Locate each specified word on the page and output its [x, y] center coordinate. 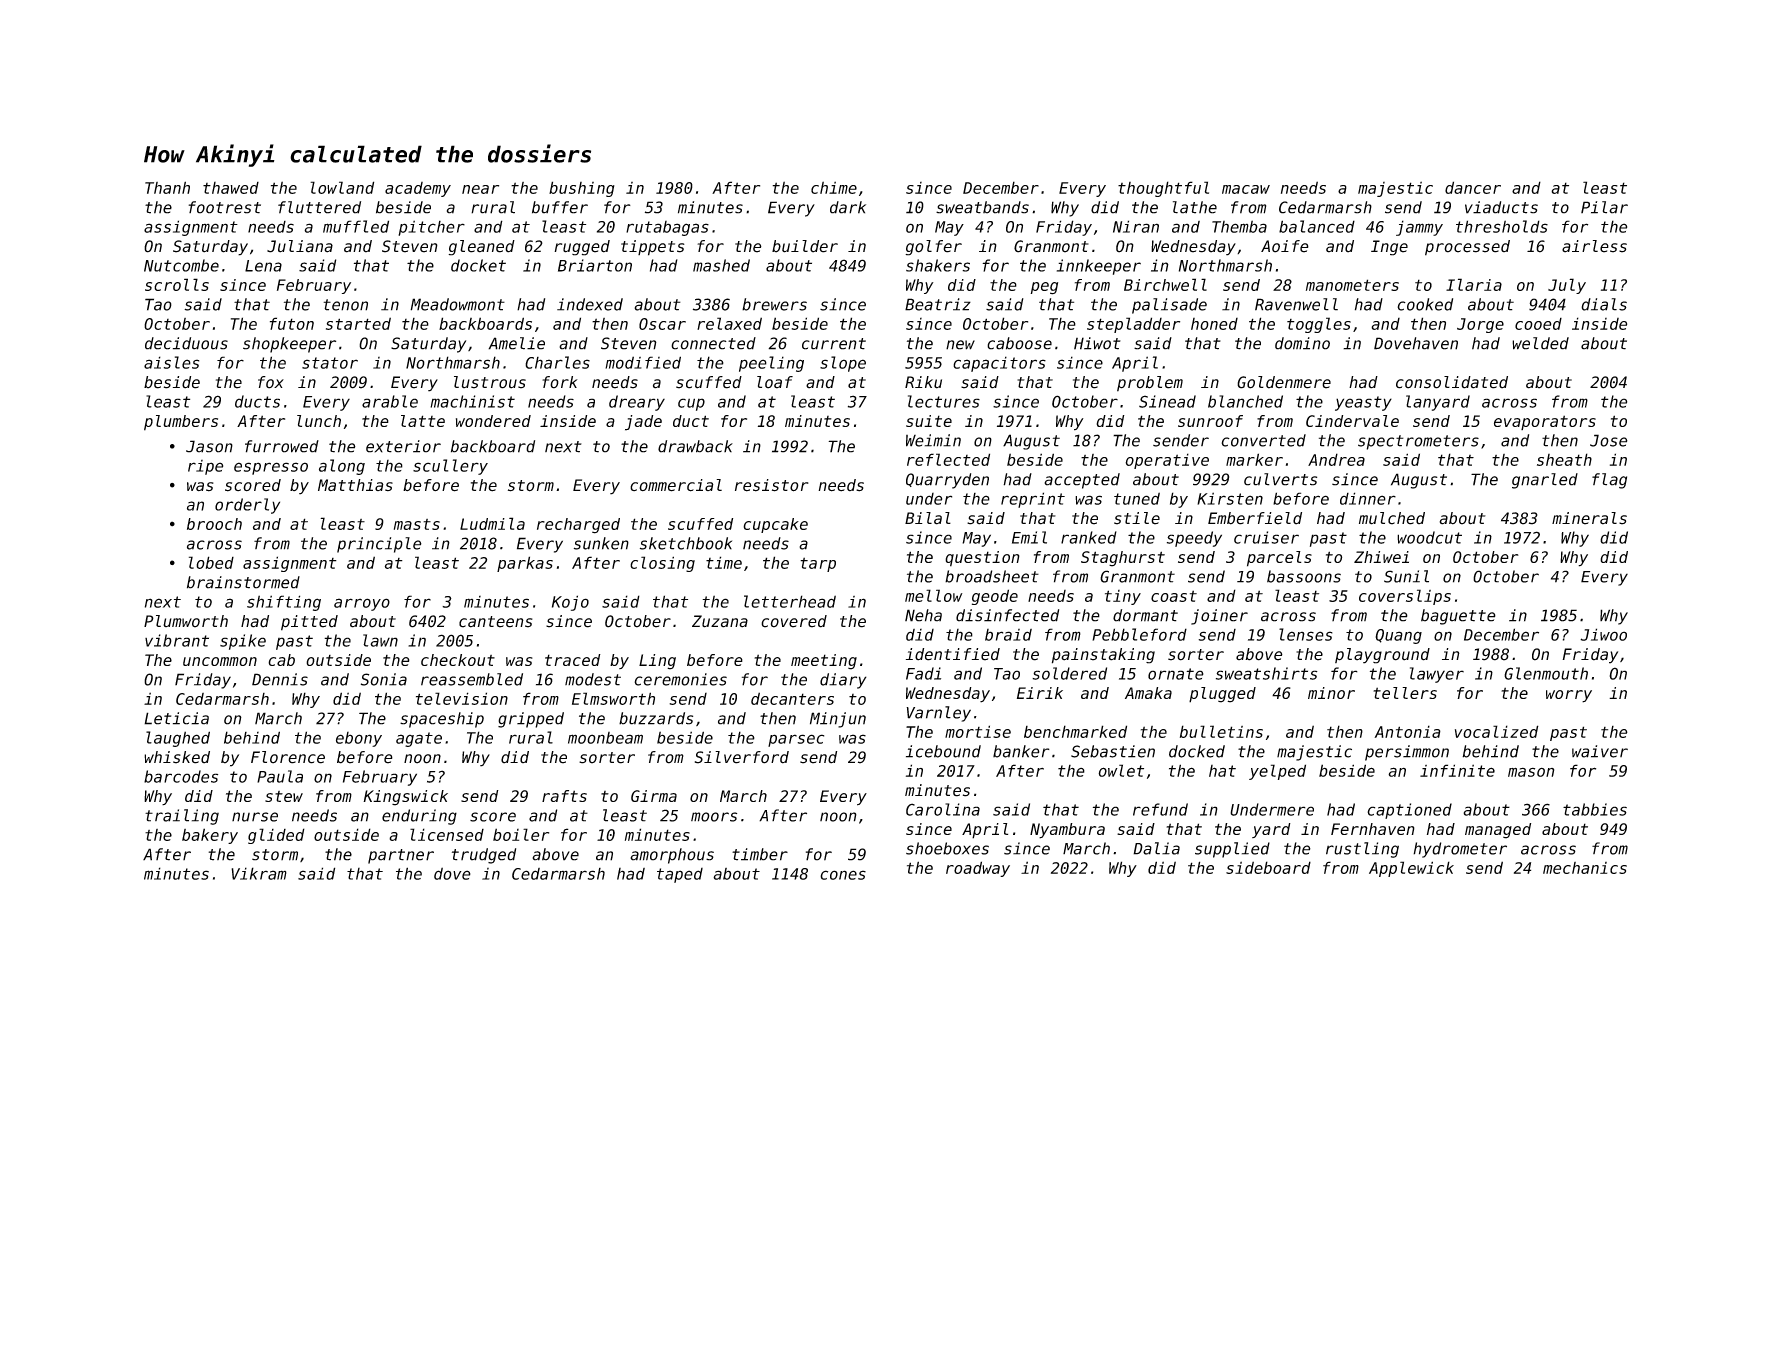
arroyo [362, 604]
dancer [1473, 187]
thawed [231, 188]
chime [834, 187]
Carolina [943, 809]
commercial [676, 485]
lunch [319, 421]
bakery [210, 836]
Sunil [1406, 576]
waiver [1600, 751]
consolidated [1452, 382]
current [834, 344]
